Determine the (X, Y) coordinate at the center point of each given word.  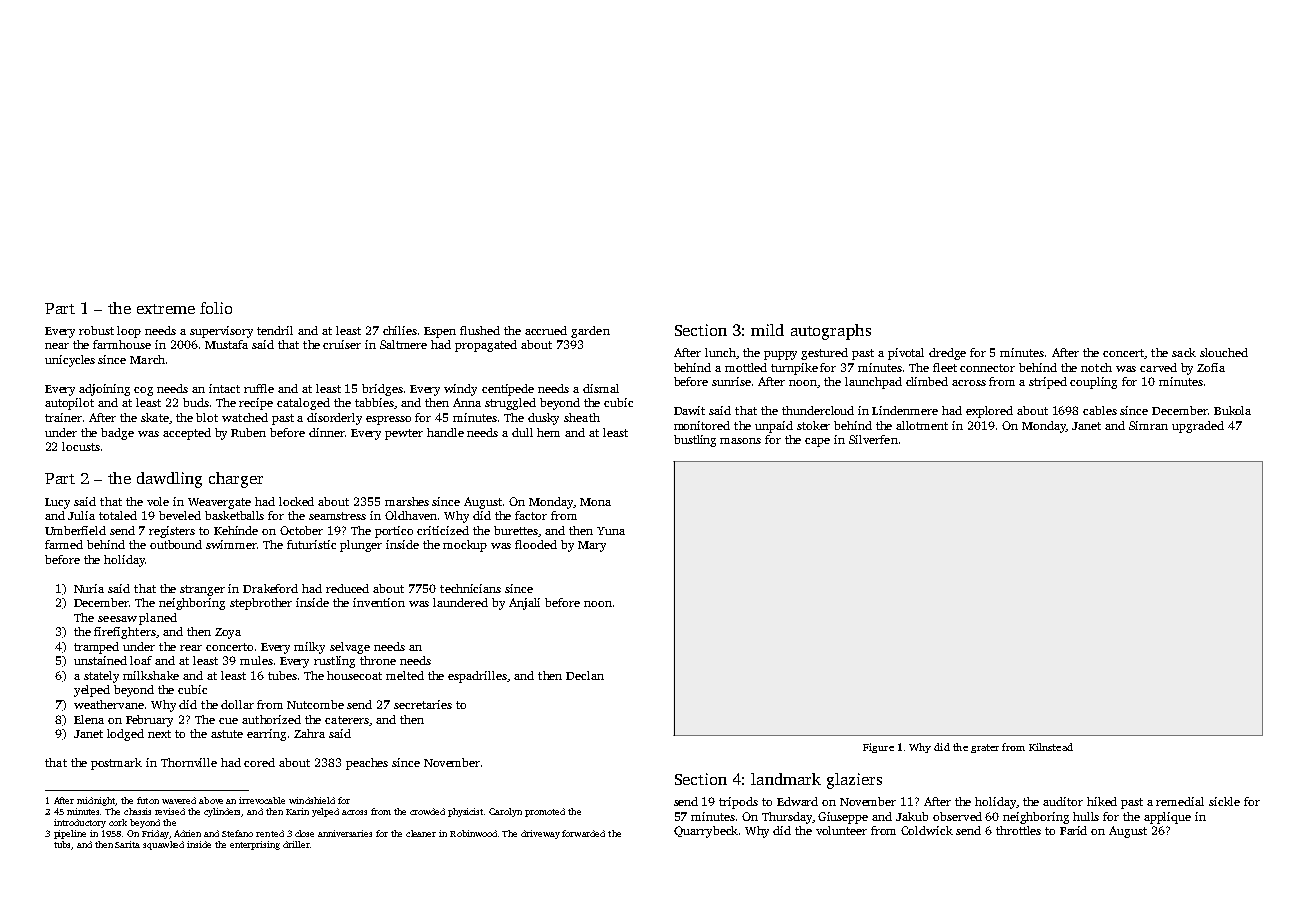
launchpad (873, 383)
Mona (595, 502)
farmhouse (122, 344)
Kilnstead (1051, 747)
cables (1100, 410)
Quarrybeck (706, 832)
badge (117, 434)
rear (191, 648)
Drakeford (270, 588)
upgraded (1198, 427)
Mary (592, 546)
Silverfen (873, 439)
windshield (312, 800)
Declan (585, 675)
